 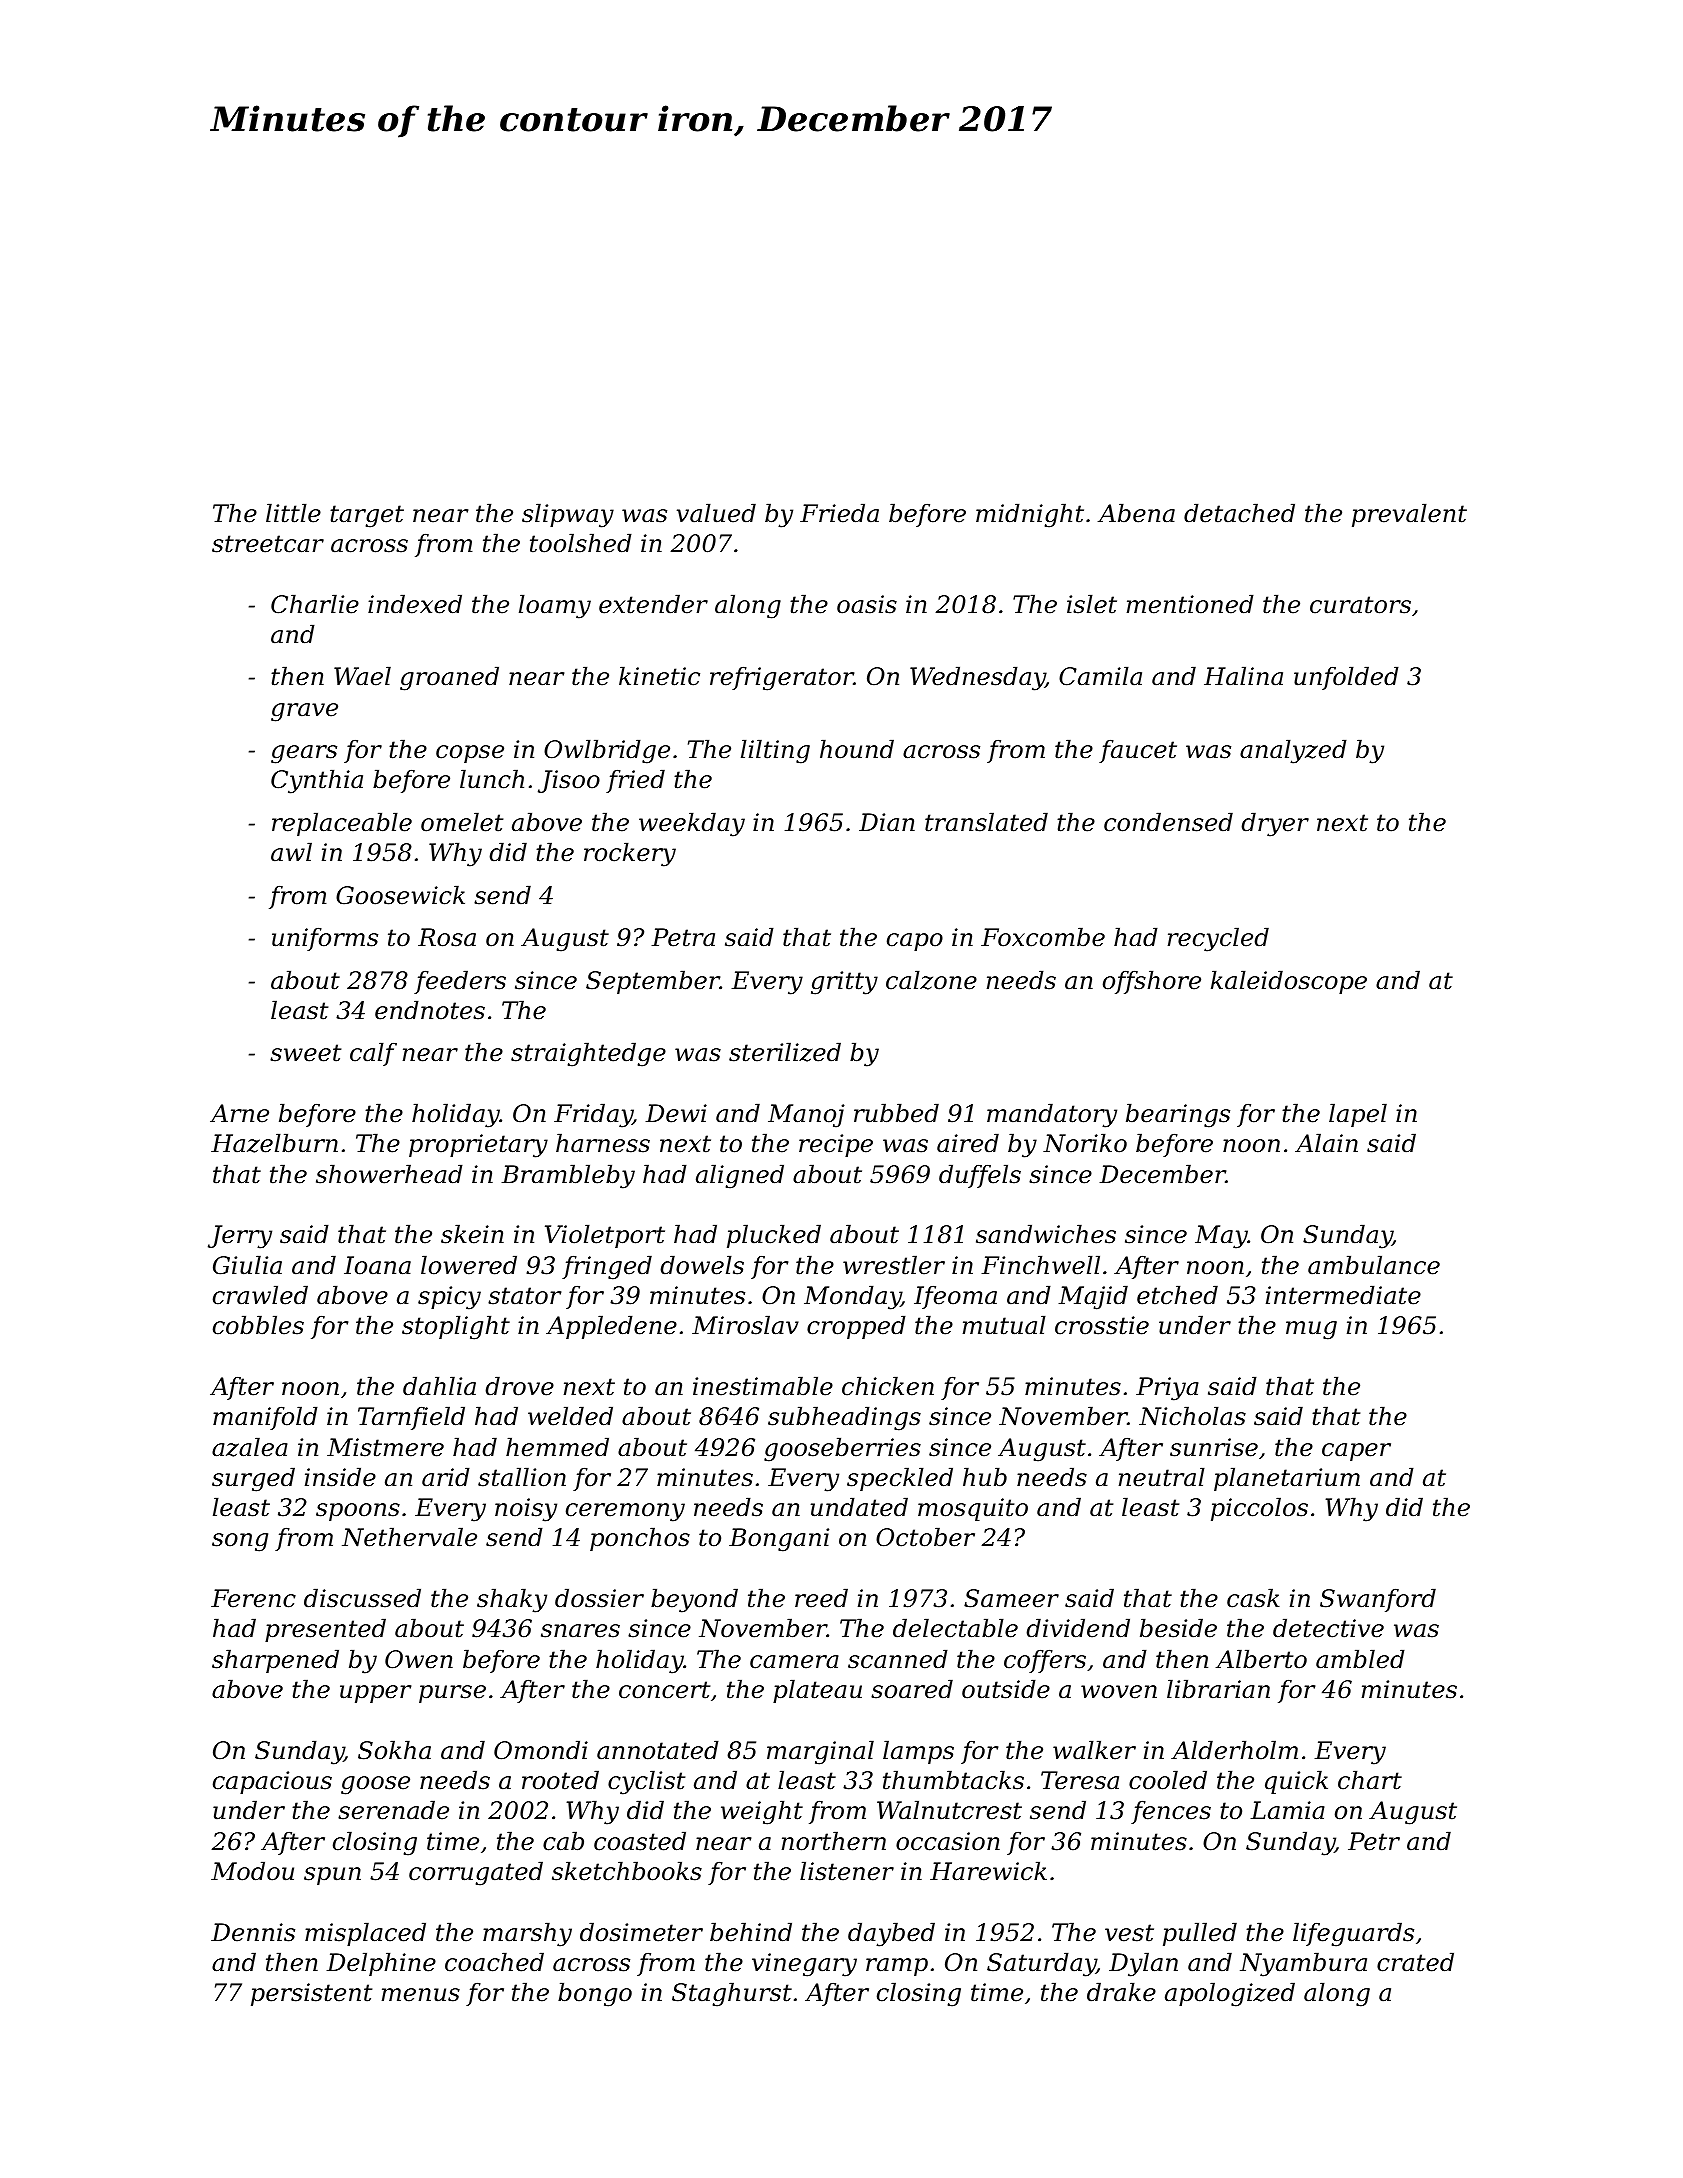 I want to click on midnight, so click(x=1030, y=515).
